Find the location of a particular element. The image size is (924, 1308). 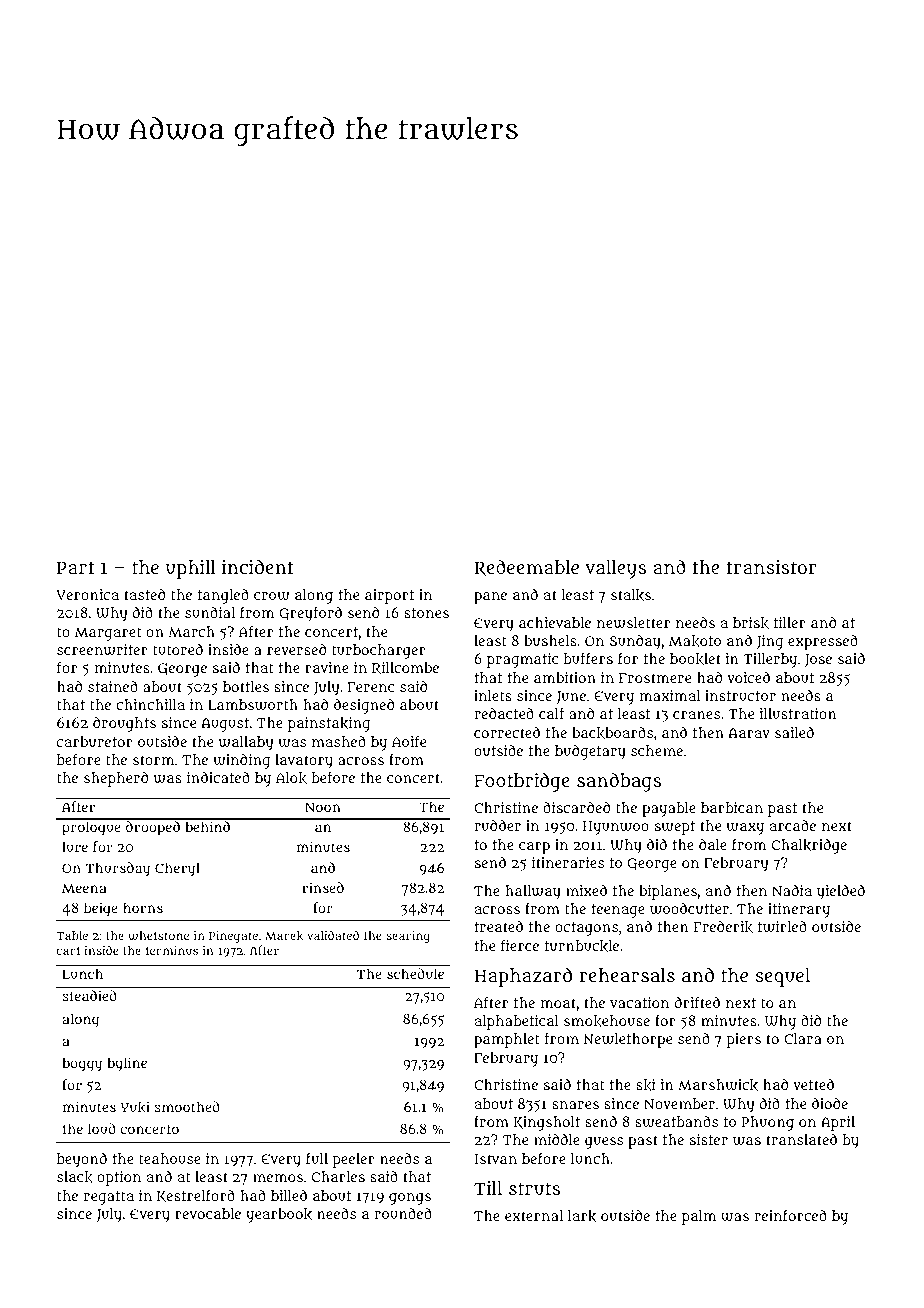

sequel is located at coordinates (783, 977).
